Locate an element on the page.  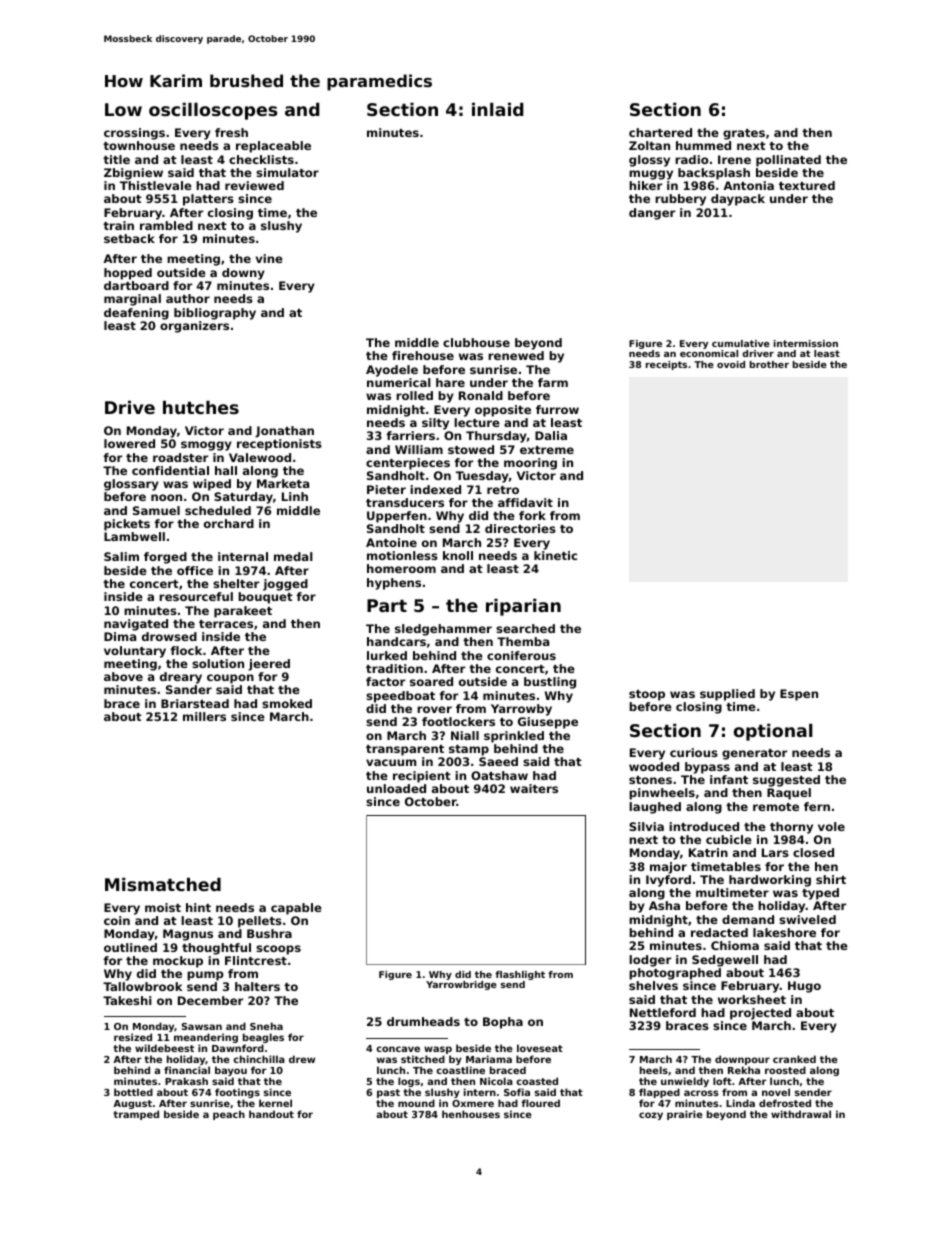
extreme is located at coordinates (547, 450).
